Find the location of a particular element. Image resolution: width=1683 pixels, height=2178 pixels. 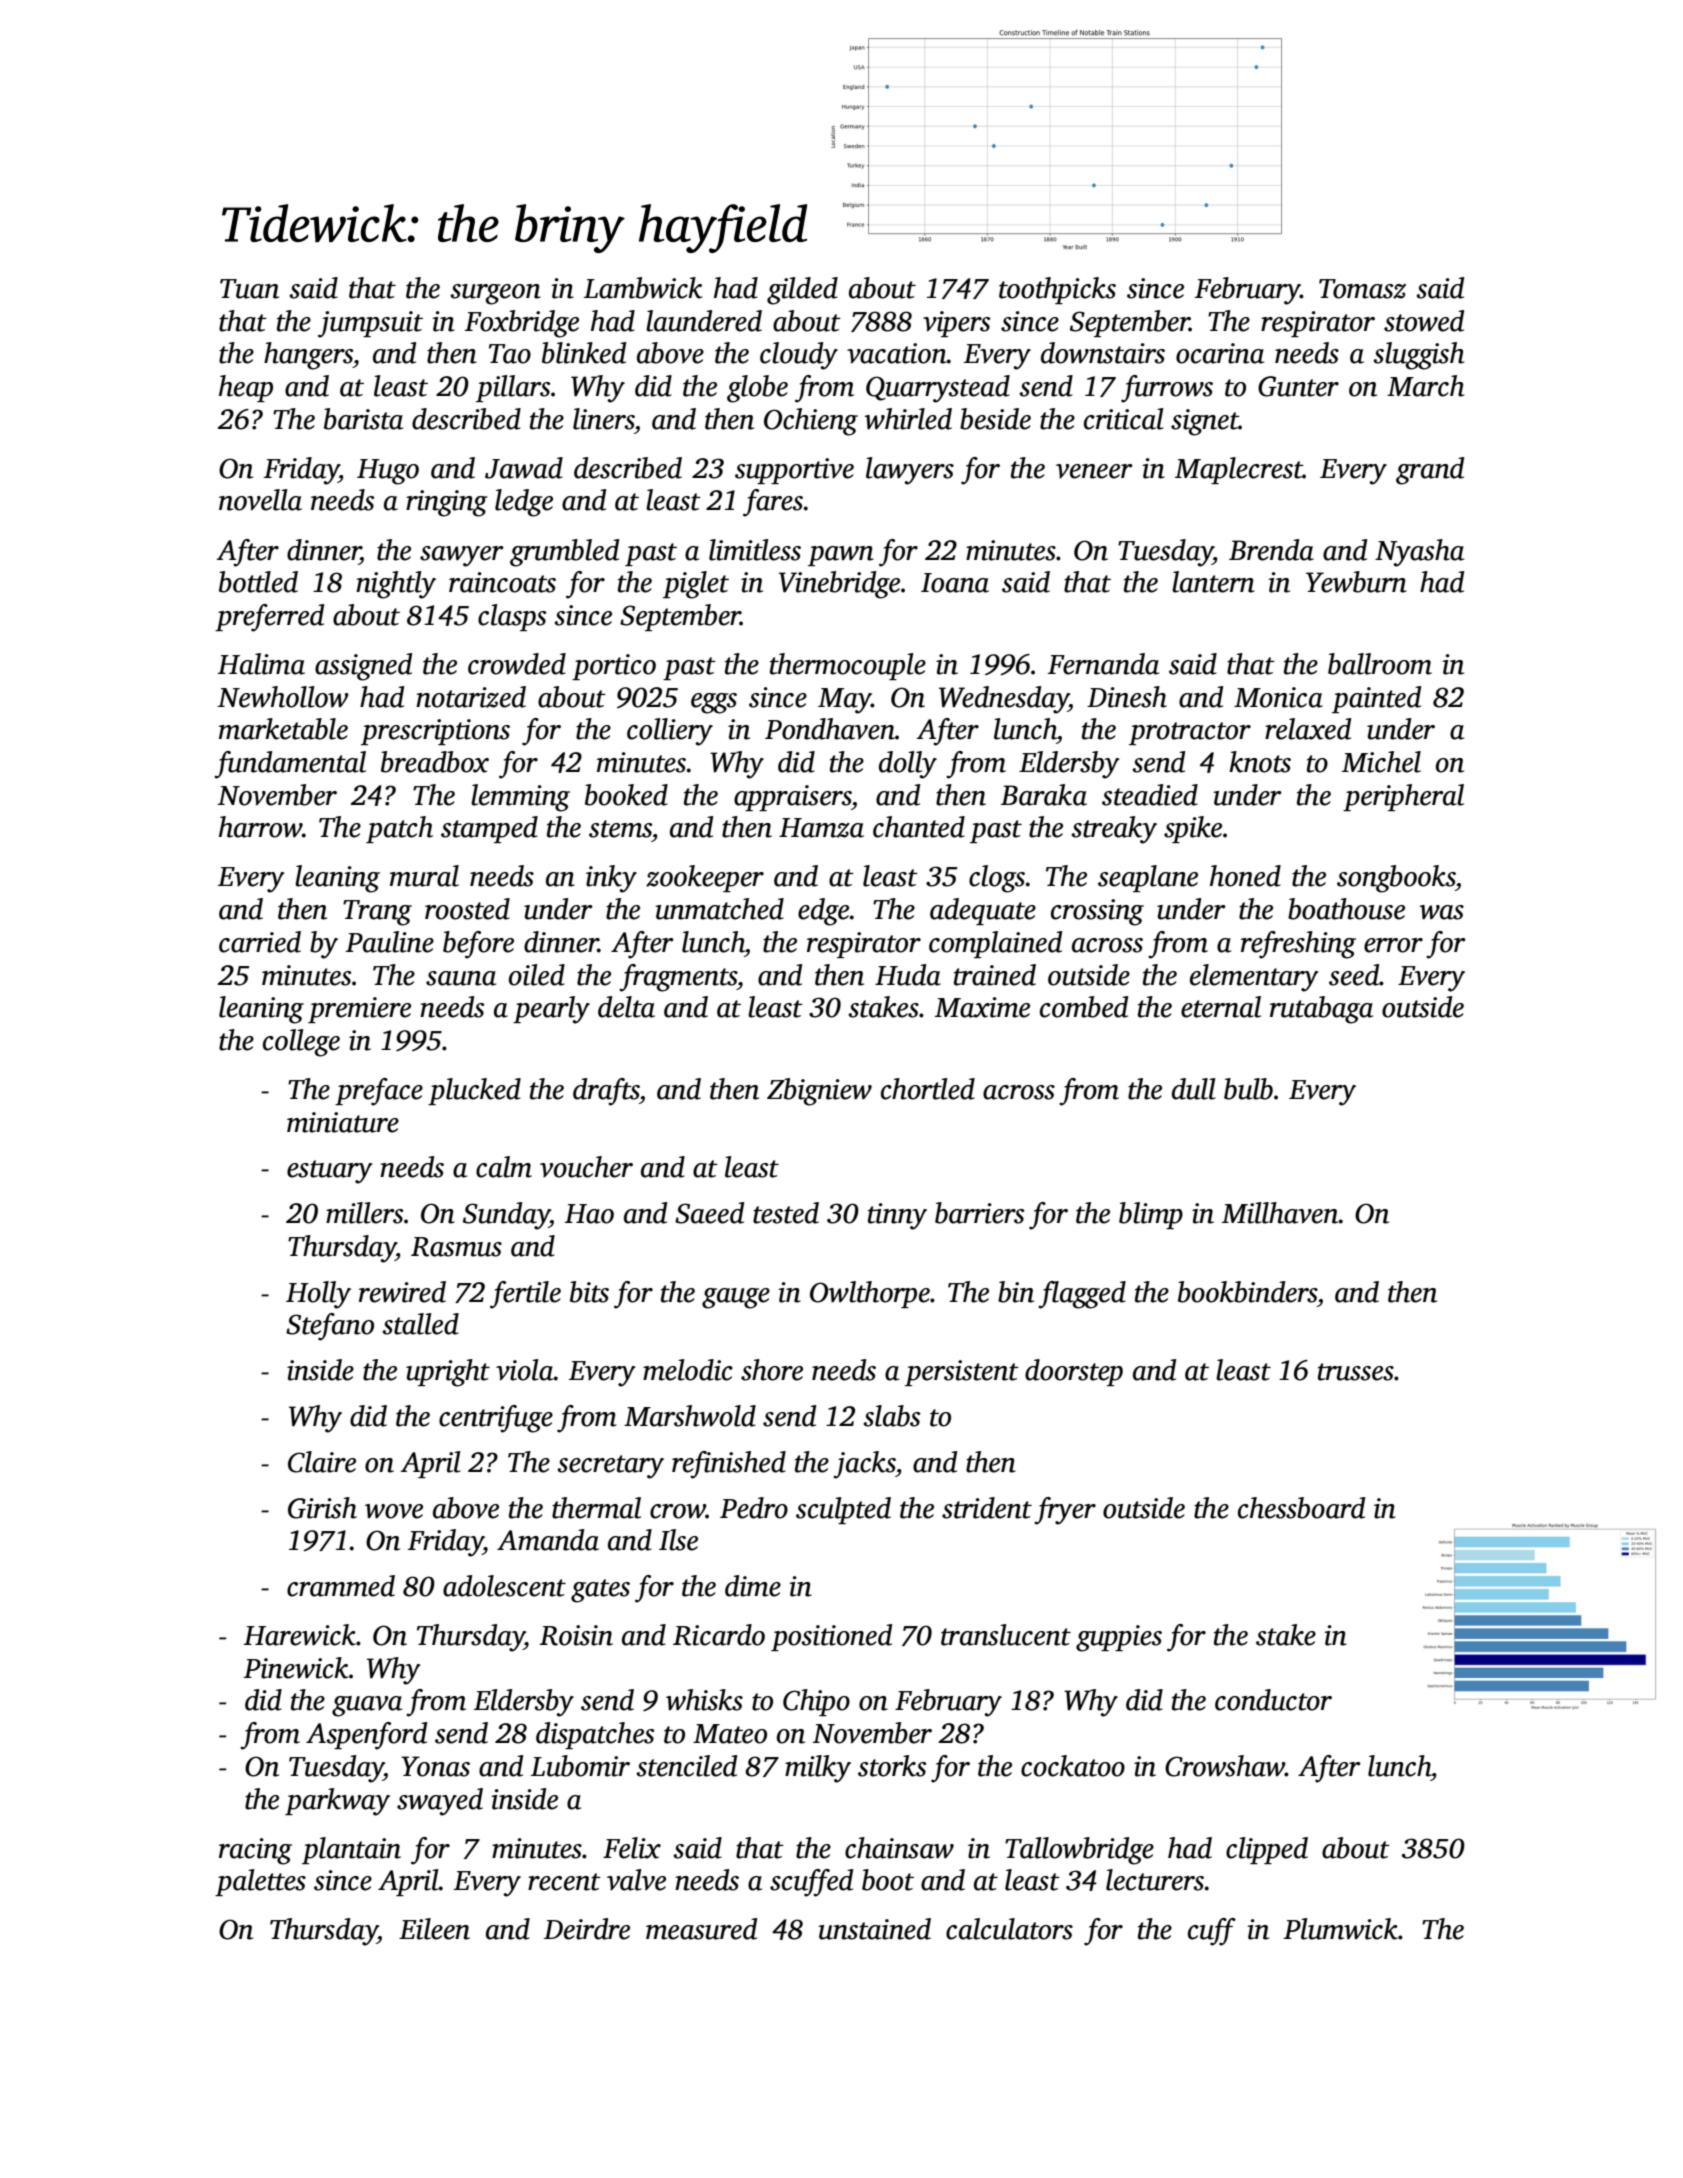

delta is located at coordinates (626, 1007).
